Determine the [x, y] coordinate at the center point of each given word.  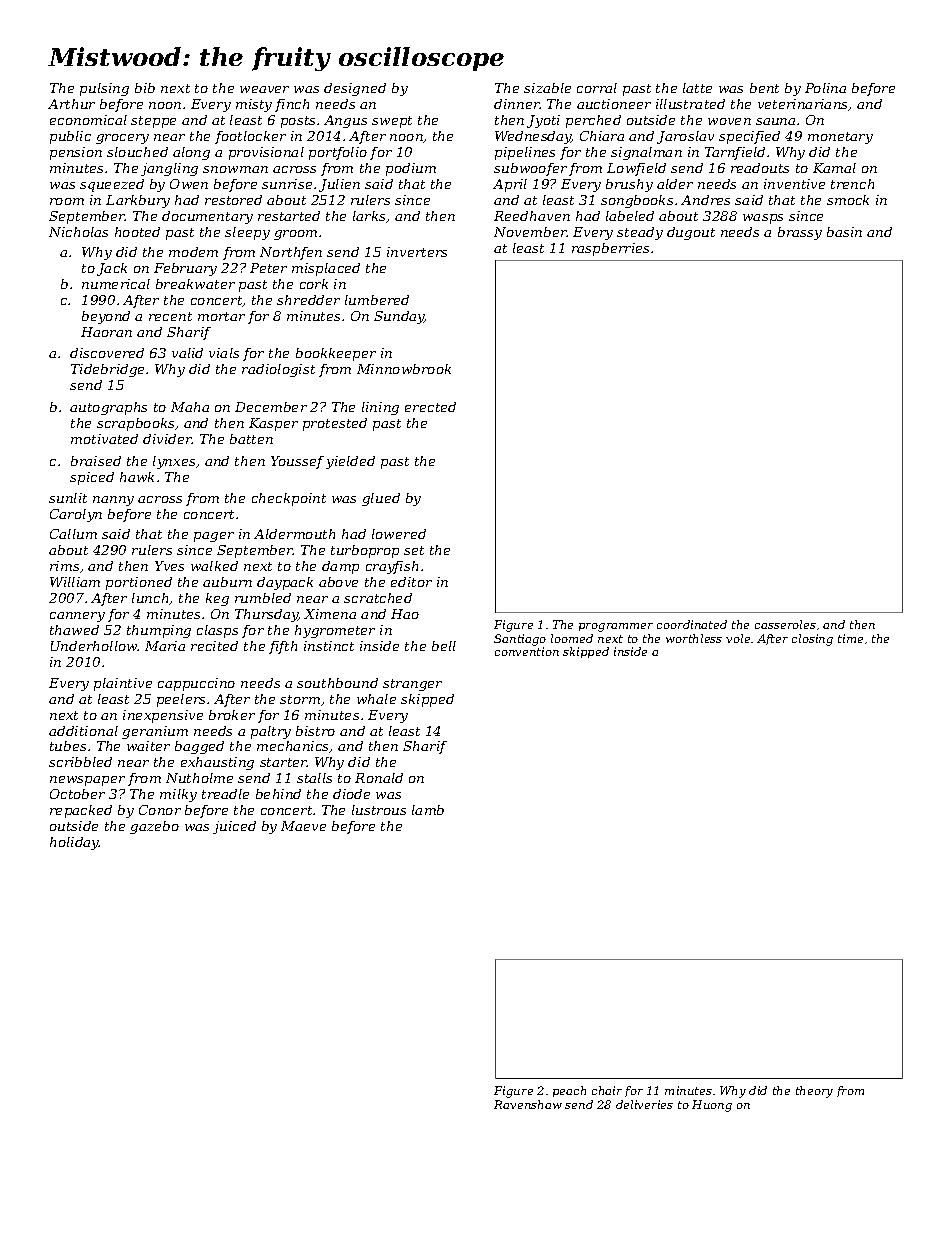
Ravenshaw [528, 1104]
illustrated [690, 104]
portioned [139, 583]
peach [569, 1091]
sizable [547, 88]
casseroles [785, 624]
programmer [616, 627]
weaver [264, 89]
